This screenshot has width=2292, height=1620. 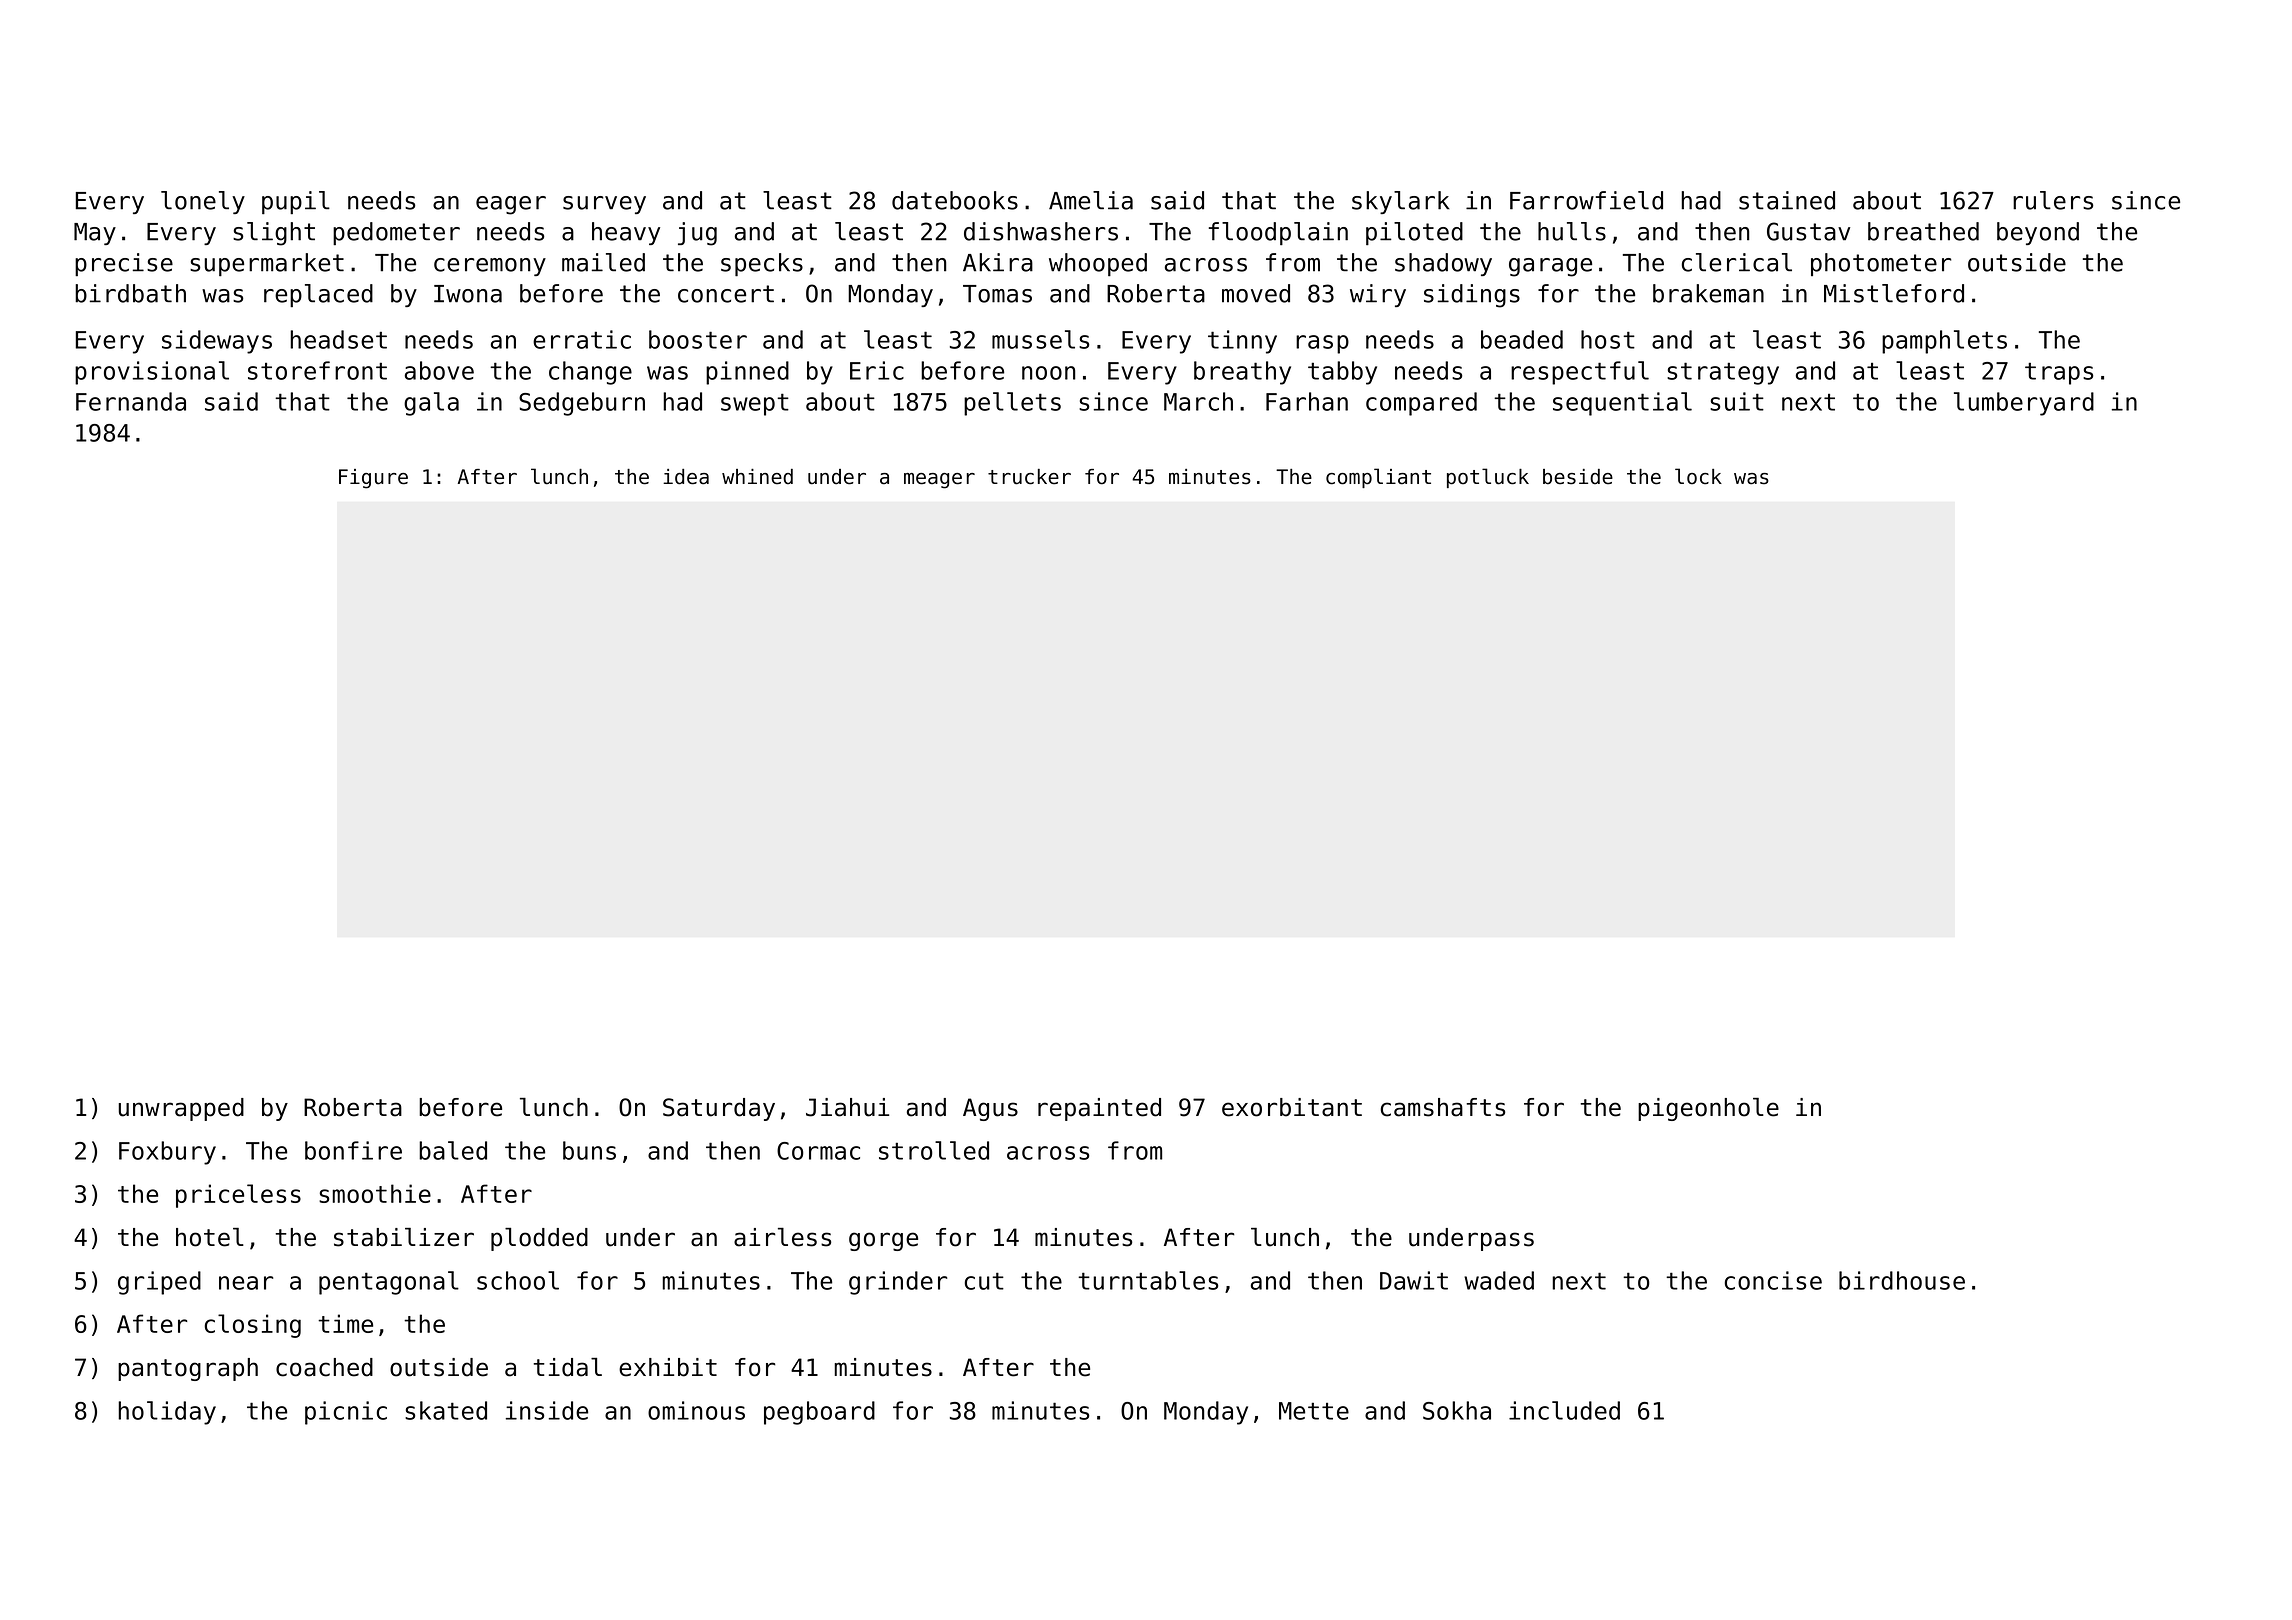 I want to click on grinder, so click(x=898, y=1283).
